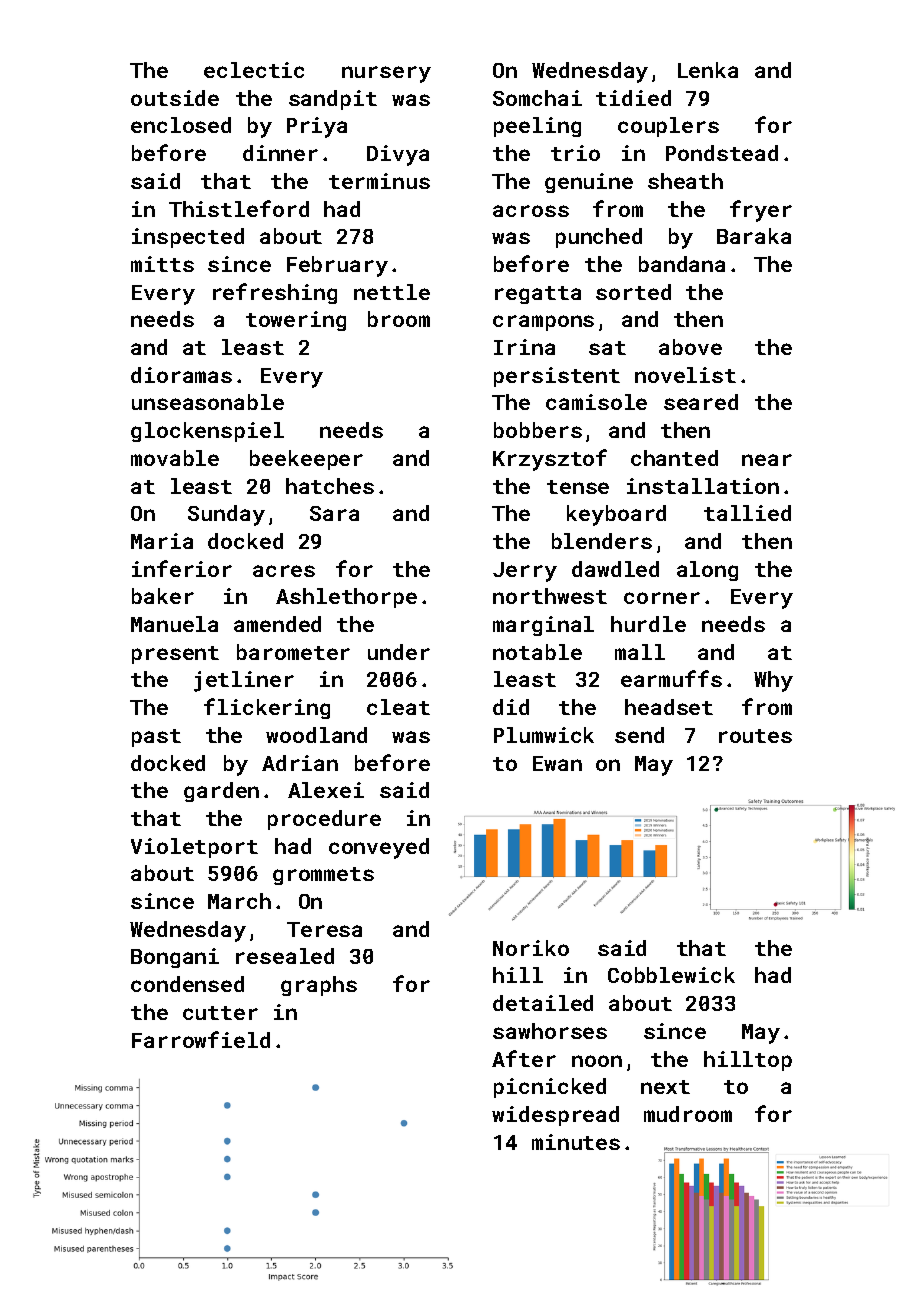  Describe the element at coordinates (537, 652) in the page. I see `notable` at that location.
